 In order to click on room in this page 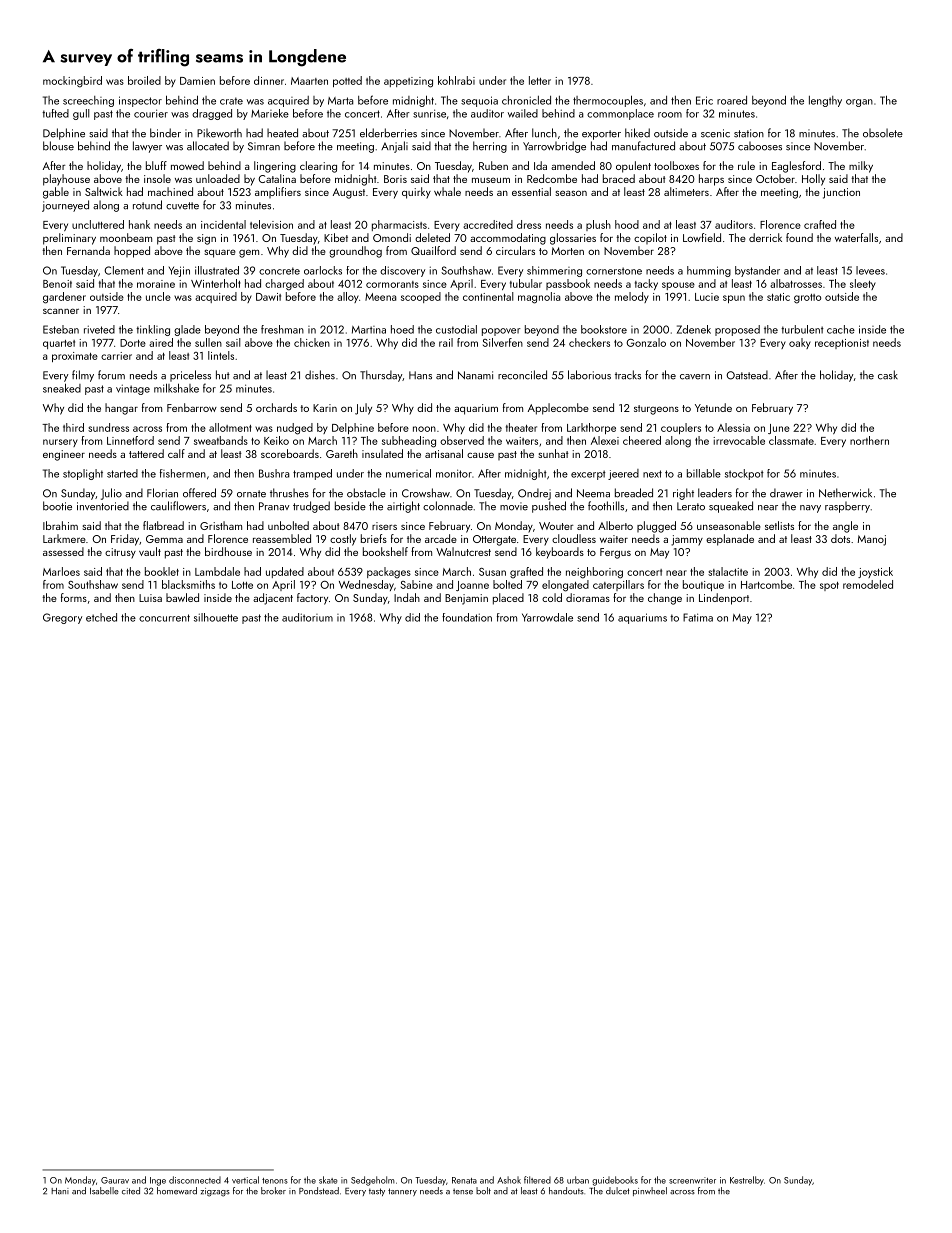, I will do `click(670, 115)`.
